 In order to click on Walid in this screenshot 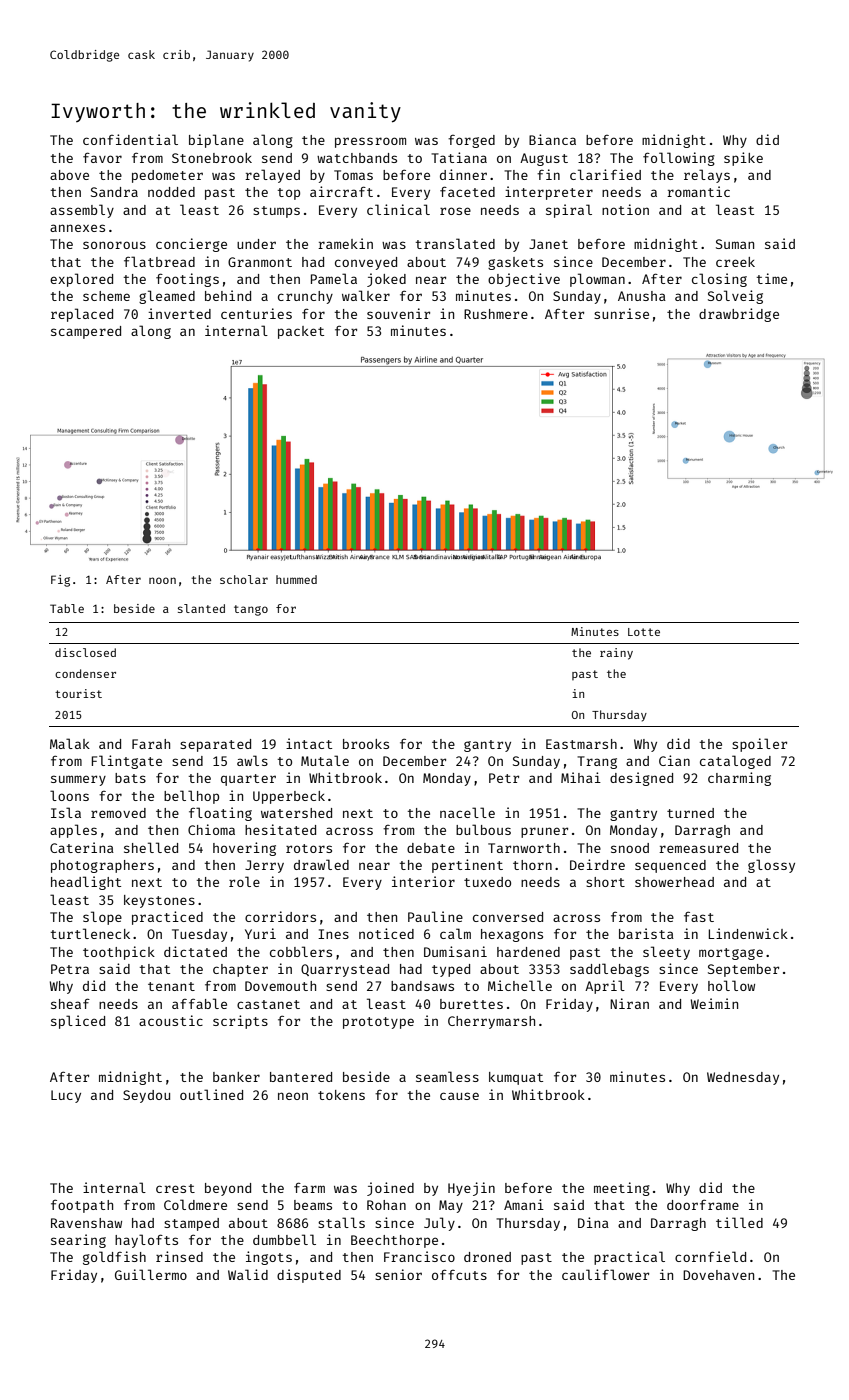, I will do `click(248, 1274)`.
